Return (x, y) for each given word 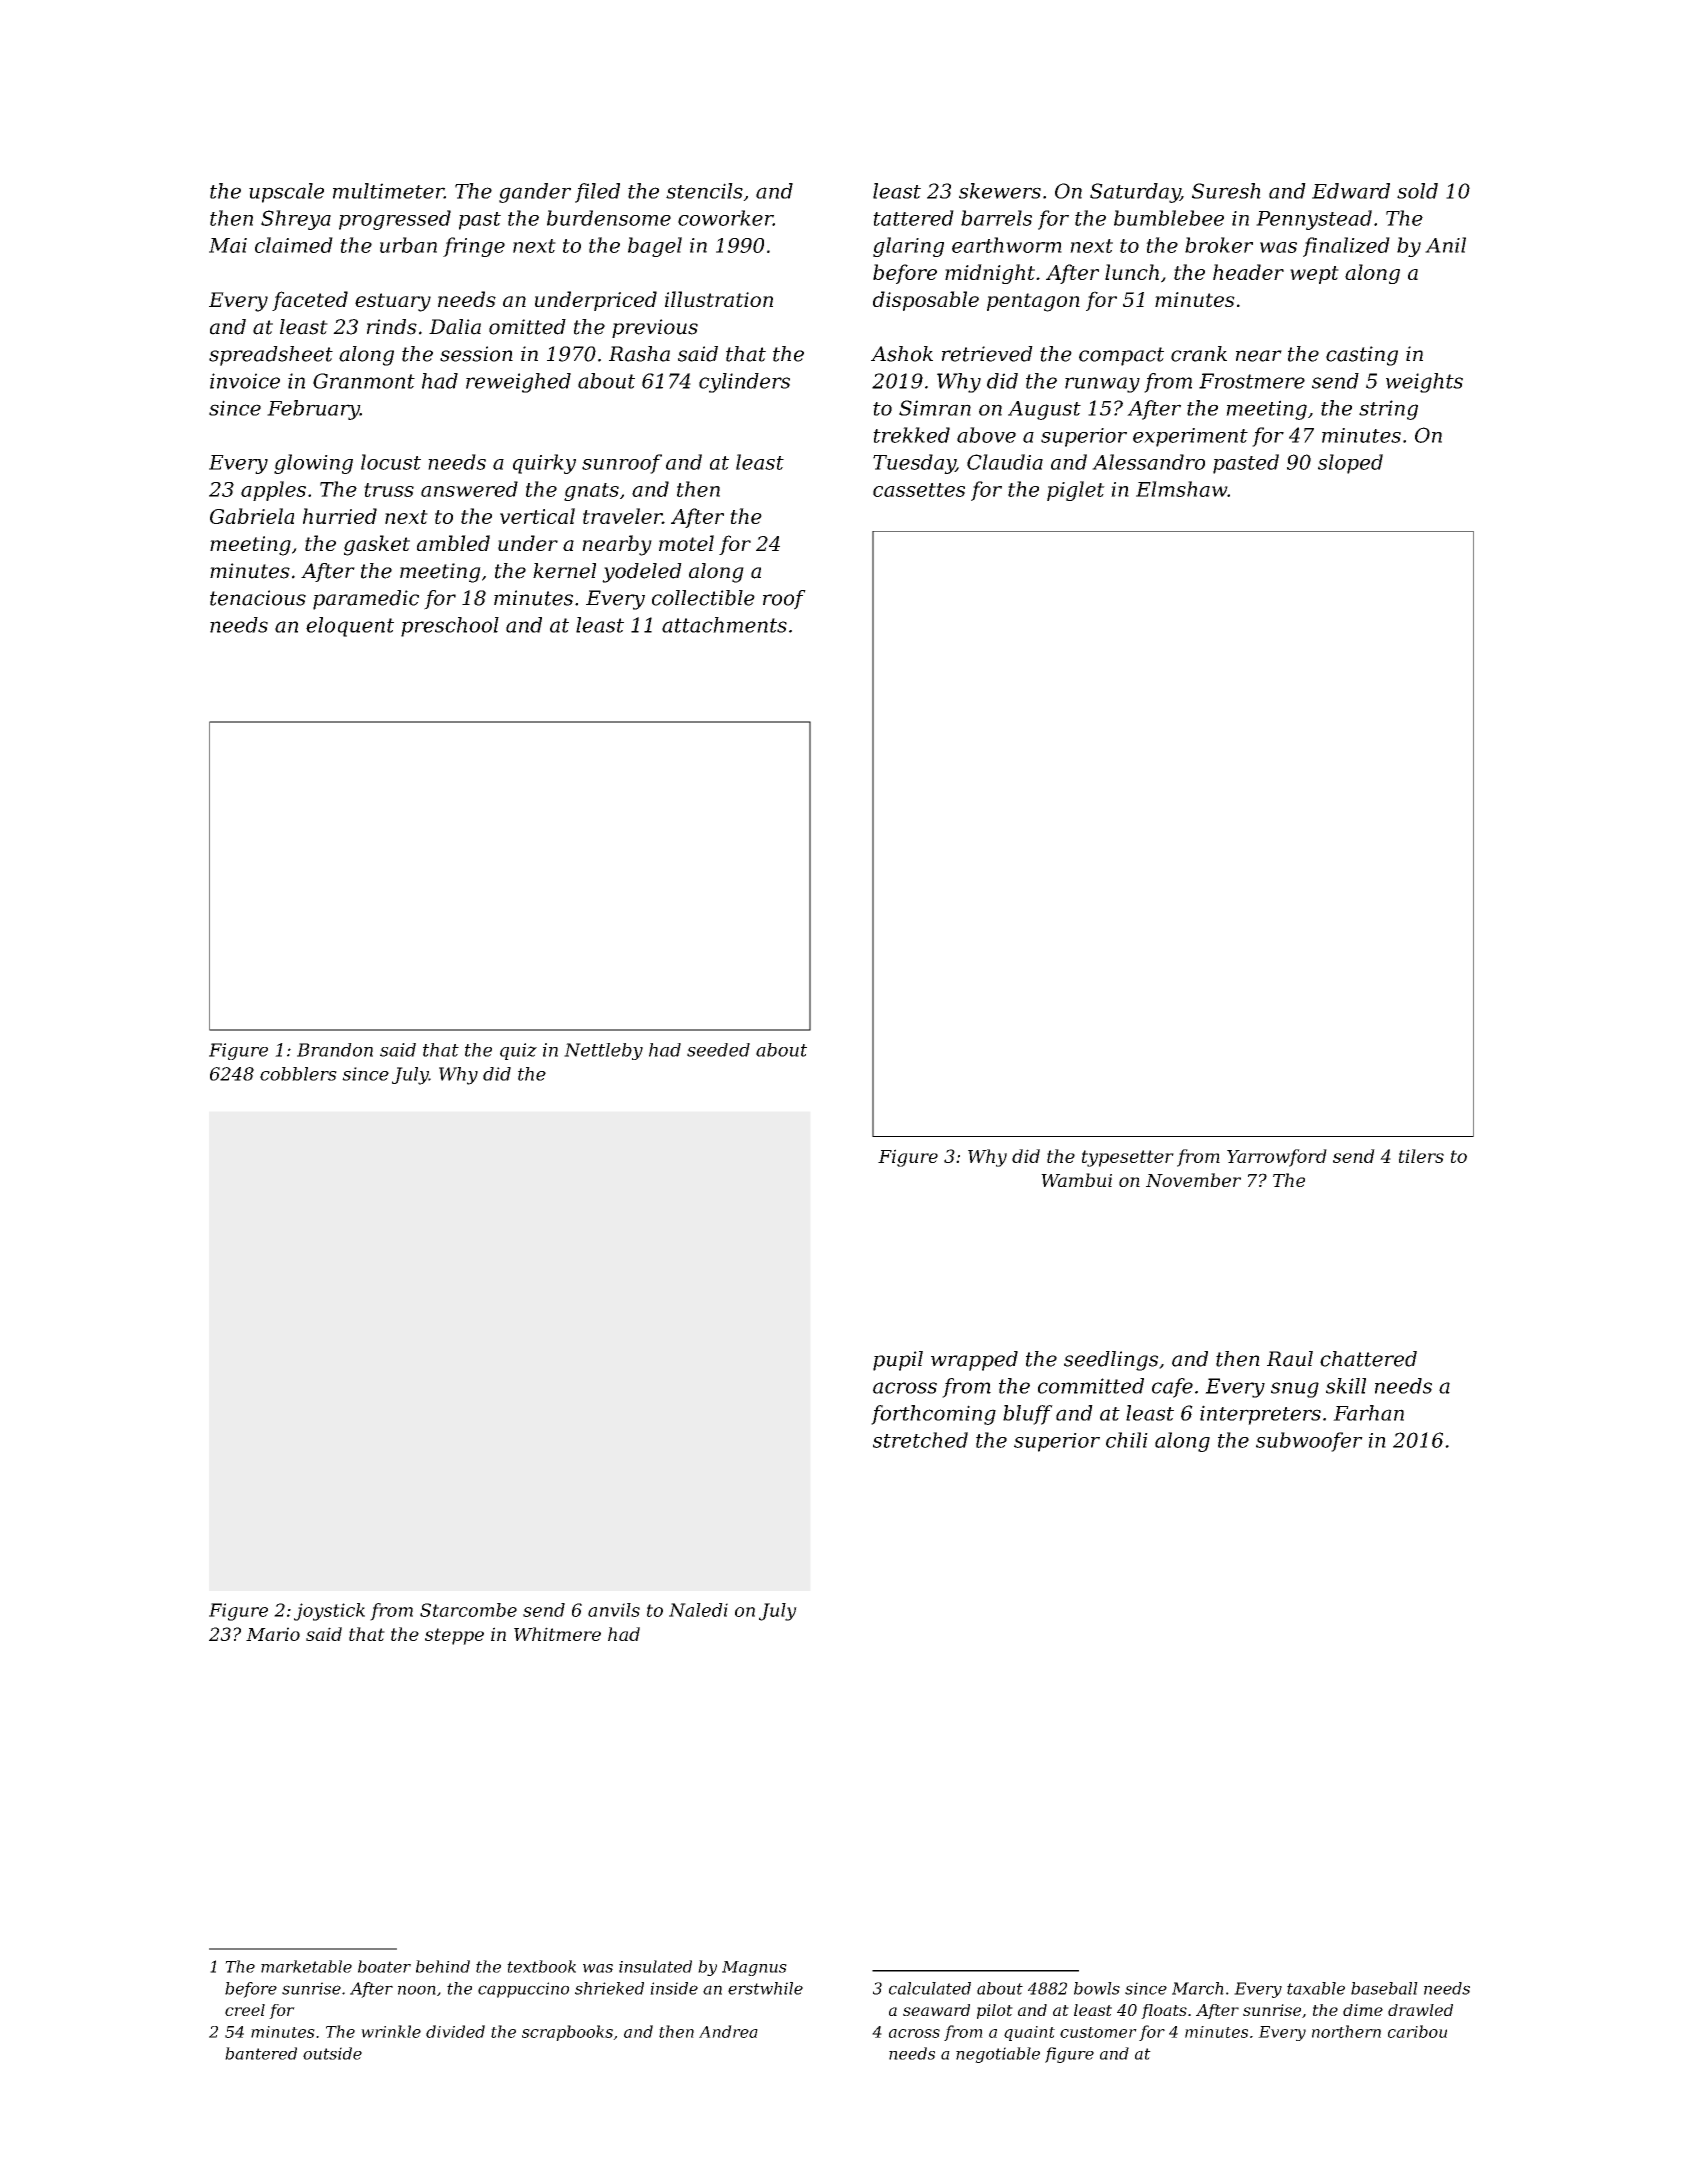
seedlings (1111, 1361)
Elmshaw (1182, 489)
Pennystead (1314, 220)
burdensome (609, 218)
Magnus (754, 1968)
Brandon (335, 1050)
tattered (913, 218)
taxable (1316, 1988)
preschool (450, 627)
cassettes (919, 490)
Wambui (1076, 1180)
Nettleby (603, 1051)
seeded (718, 1050)
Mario (273, 1634)
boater (384, 1966)
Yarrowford (1277, 1158)
